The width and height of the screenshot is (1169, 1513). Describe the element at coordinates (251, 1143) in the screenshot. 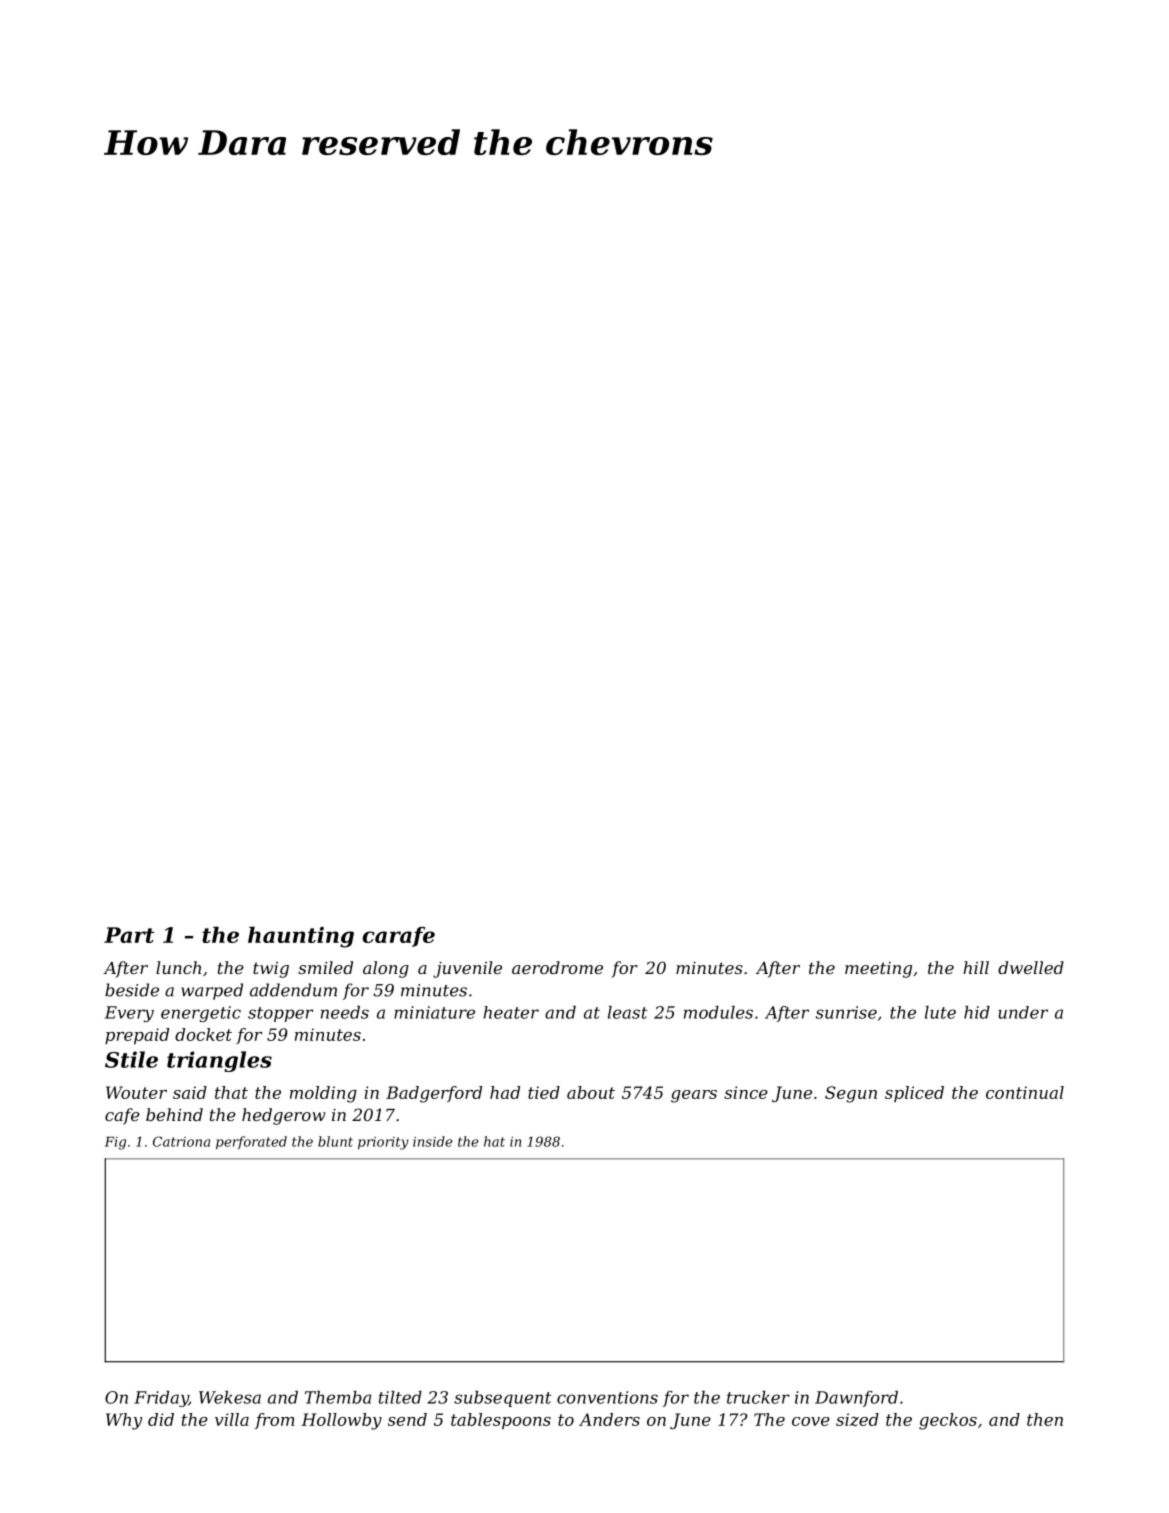

I see `perforated` at that location.
